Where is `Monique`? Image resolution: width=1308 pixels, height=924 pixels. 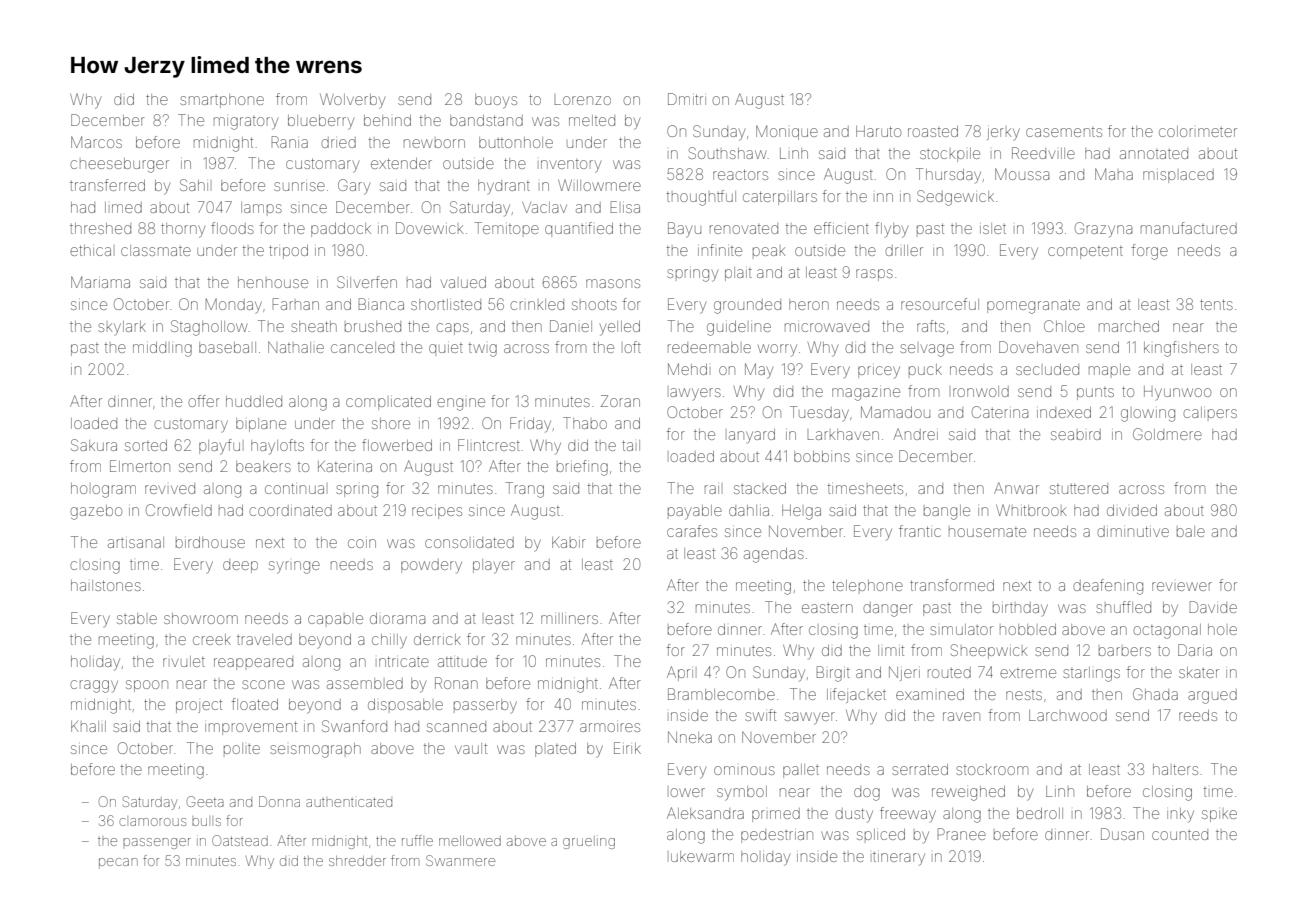
Monique is located at coordinates (787, 132).
